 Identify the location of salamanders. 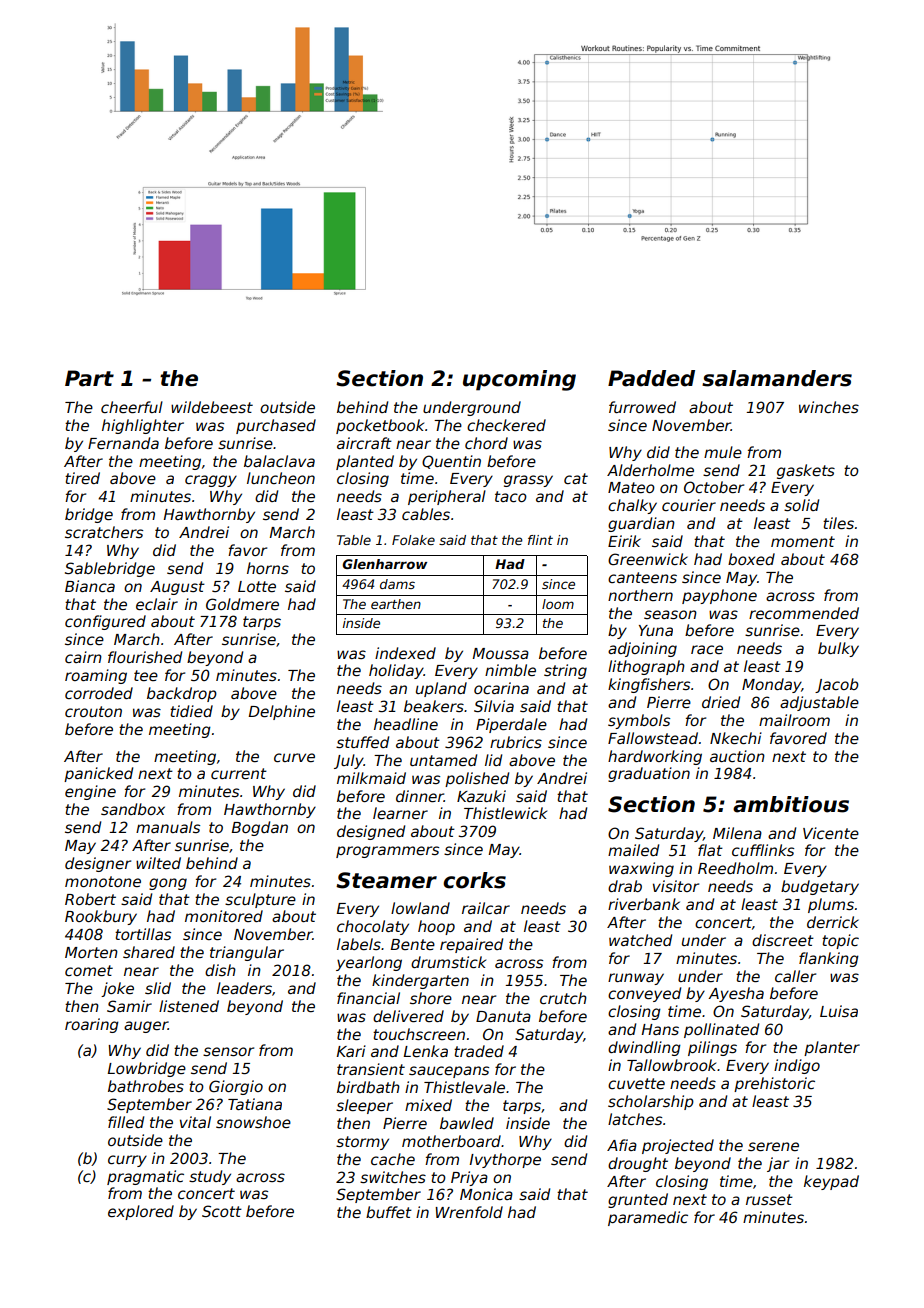
(777, 378).
